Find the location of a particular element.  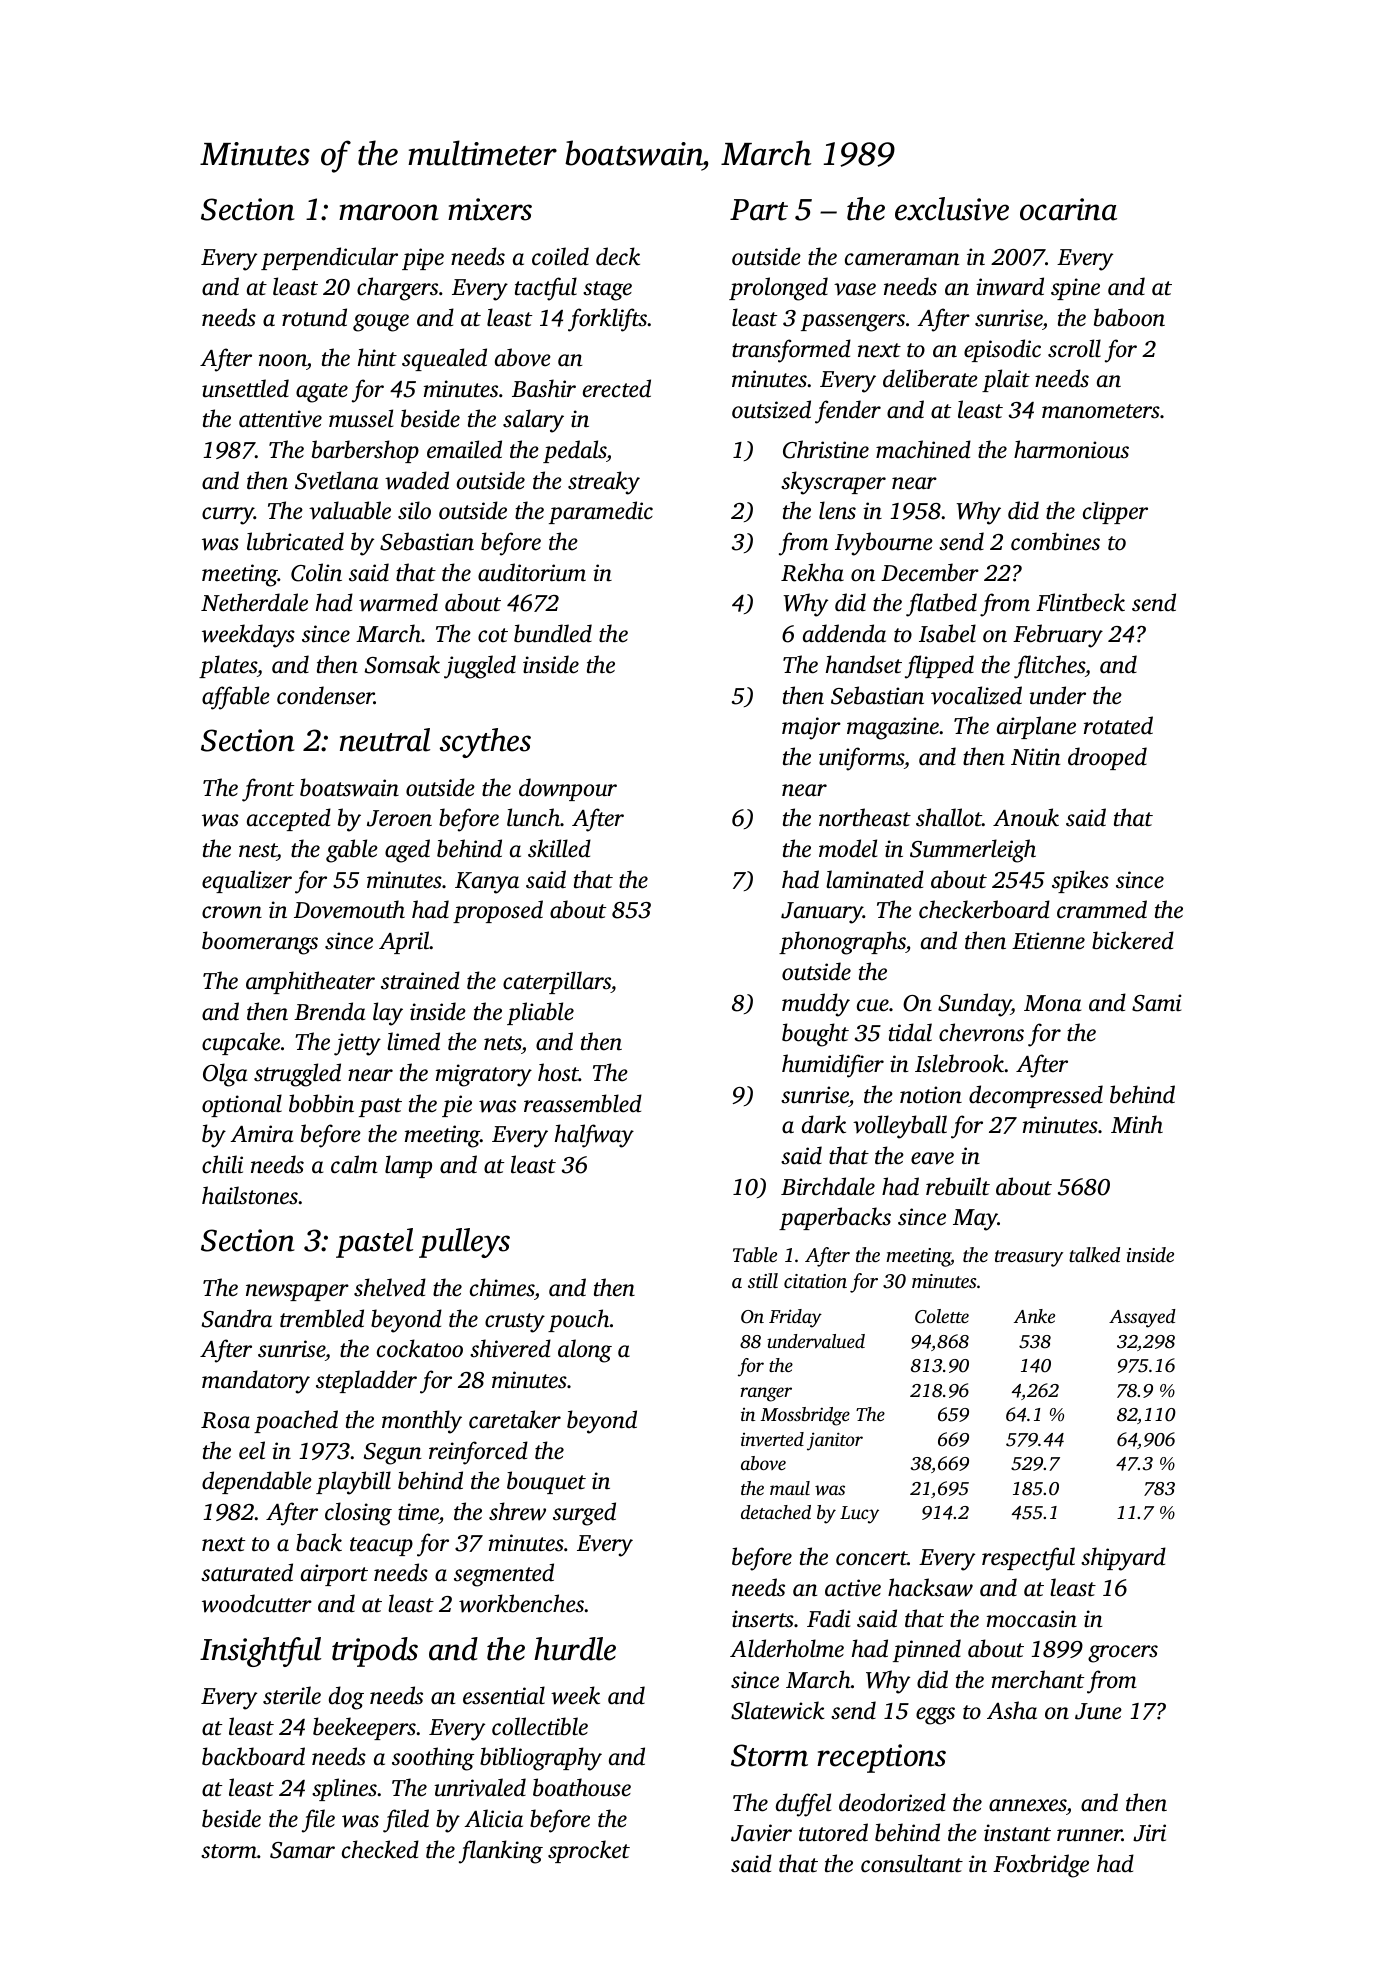

perpendicular is located at coordinates (329, 258).
